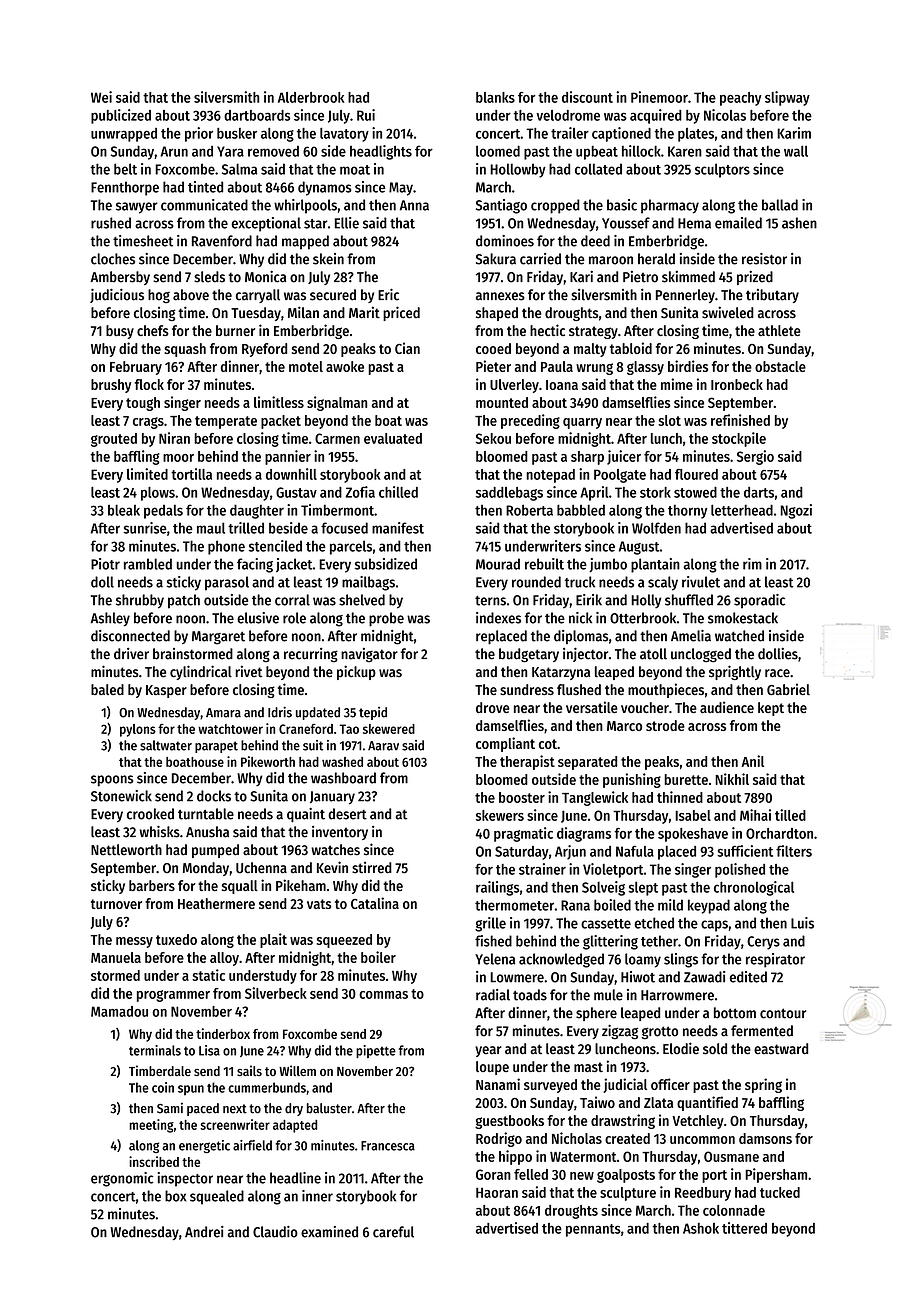 The width and height of the image is (908, 1316). What do you see at coordinates (216, 903) in the image?
I see `Heathermere` at bounding box center [216, 903].
